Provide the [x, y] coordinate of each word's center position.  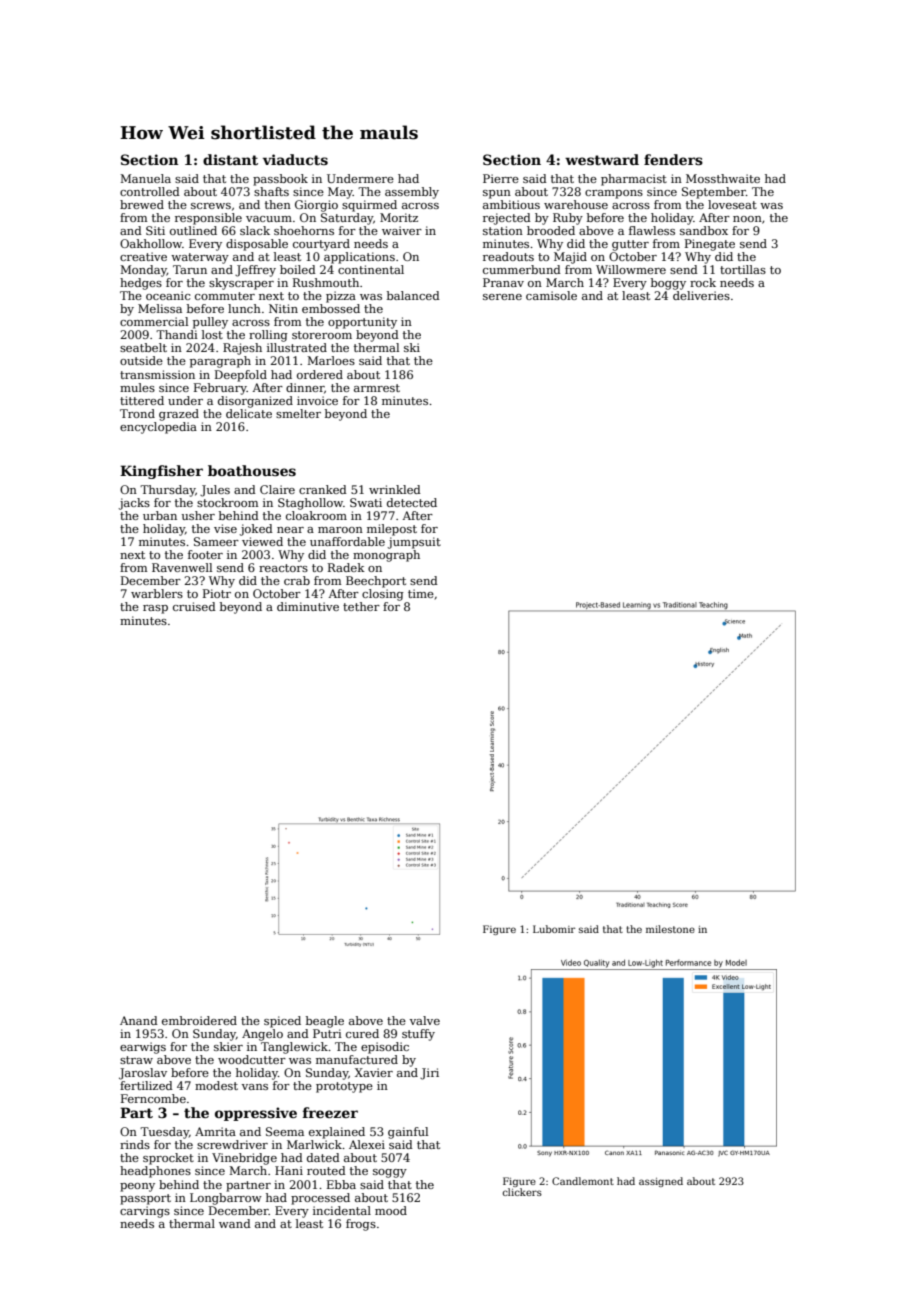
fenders [673, 159]
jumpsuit [414, 543]
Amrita [215, 1131]
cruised [194, 606]
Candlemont [583, 1181]
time [421, 593]
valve [425, 1020]
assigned [661, 1182]
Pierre [501, 178]
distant [230, 159]
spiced [282, 1022]
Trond [137, 413]
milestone [670, 929]
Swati [366, 502]
